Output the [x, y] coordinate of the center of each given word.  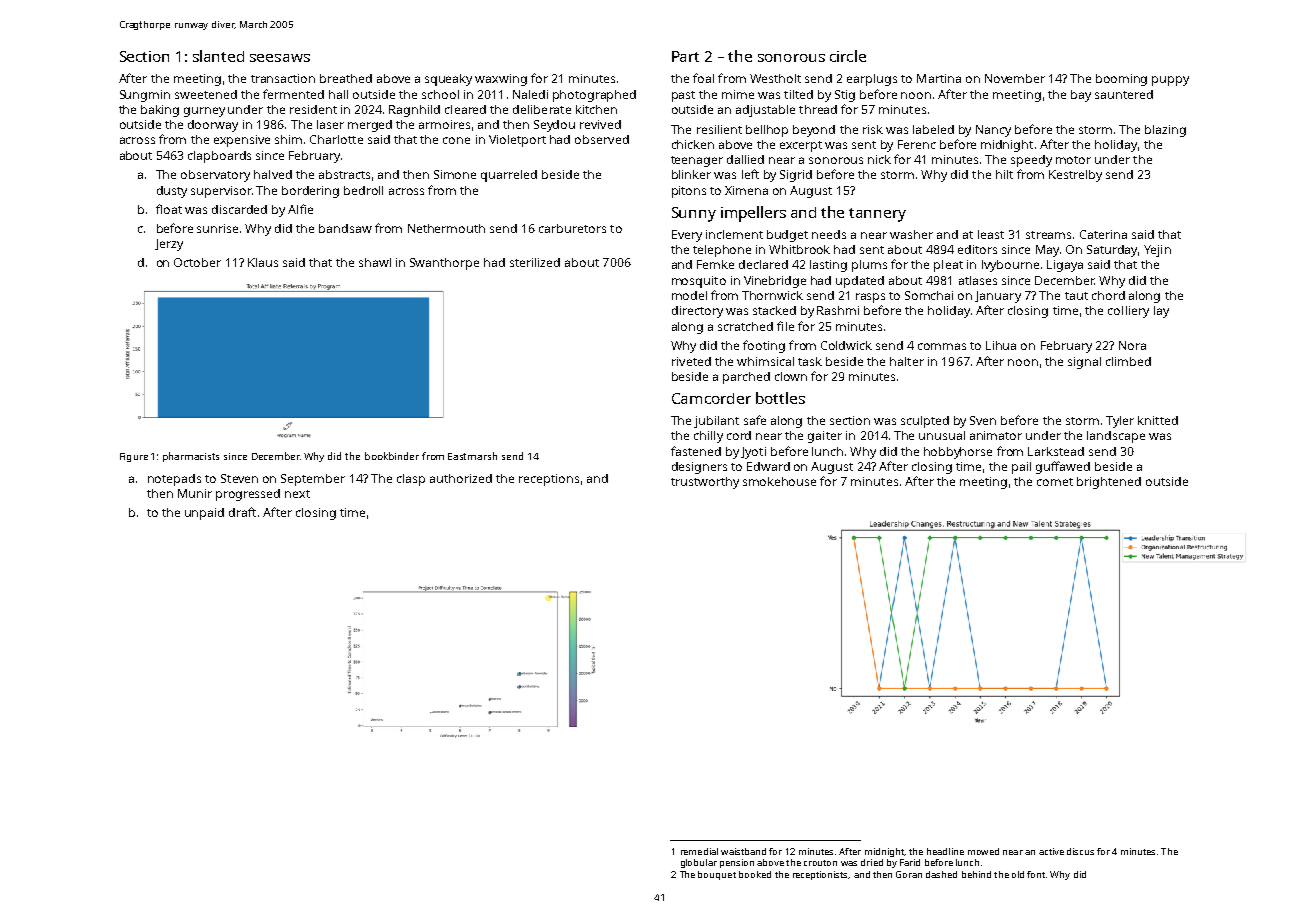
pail [1021, 468]
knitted [1158, 420]
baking [160, 111]
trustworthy [705, 483]
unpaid [204, 514]
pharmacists [191, 457]
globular [699, 863]
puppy [1170, 81]
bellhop [767, 131]
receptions [549, 480]
